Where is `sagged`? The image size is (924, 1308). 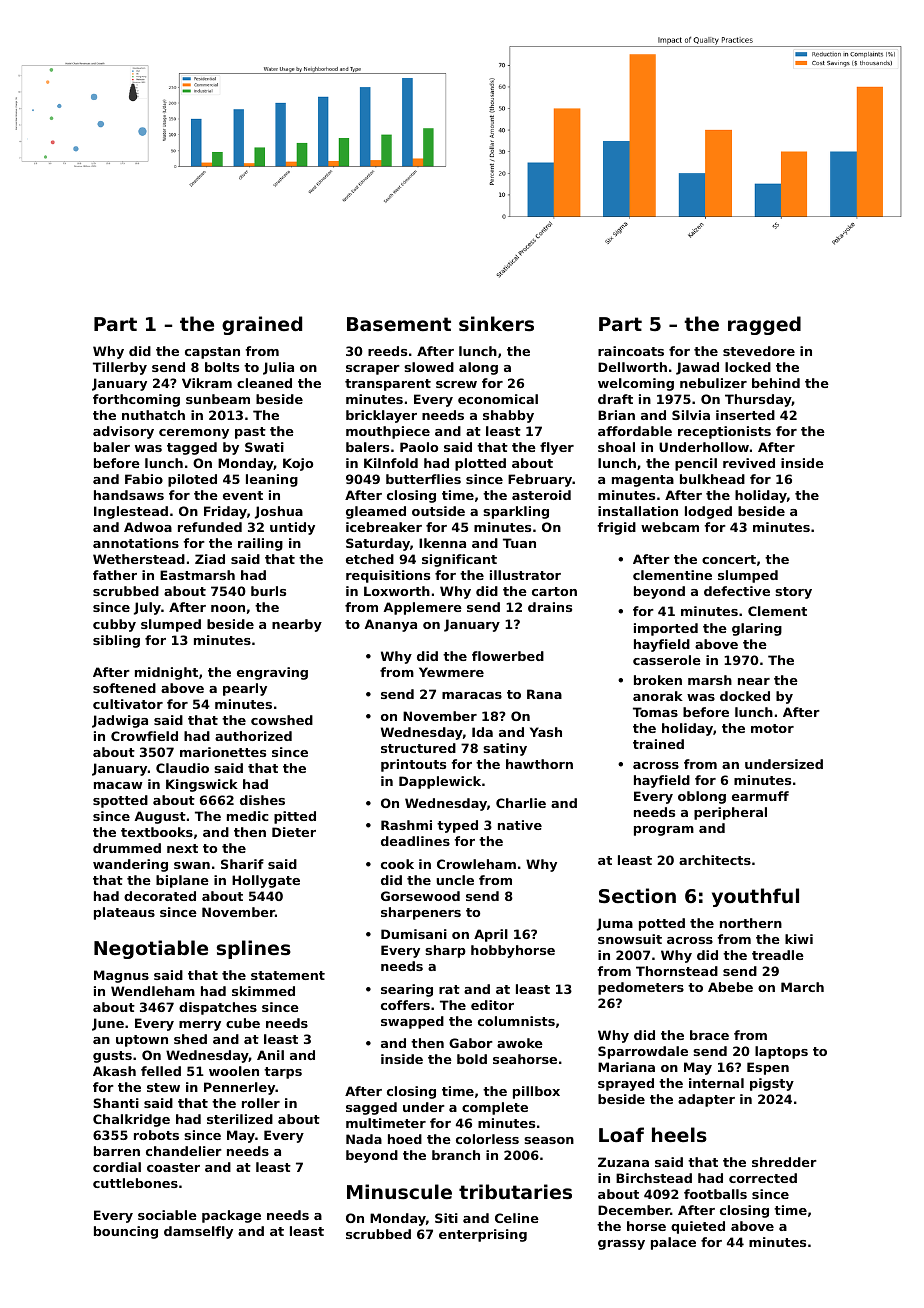 sagged is located at coordinates (371, 1108).
